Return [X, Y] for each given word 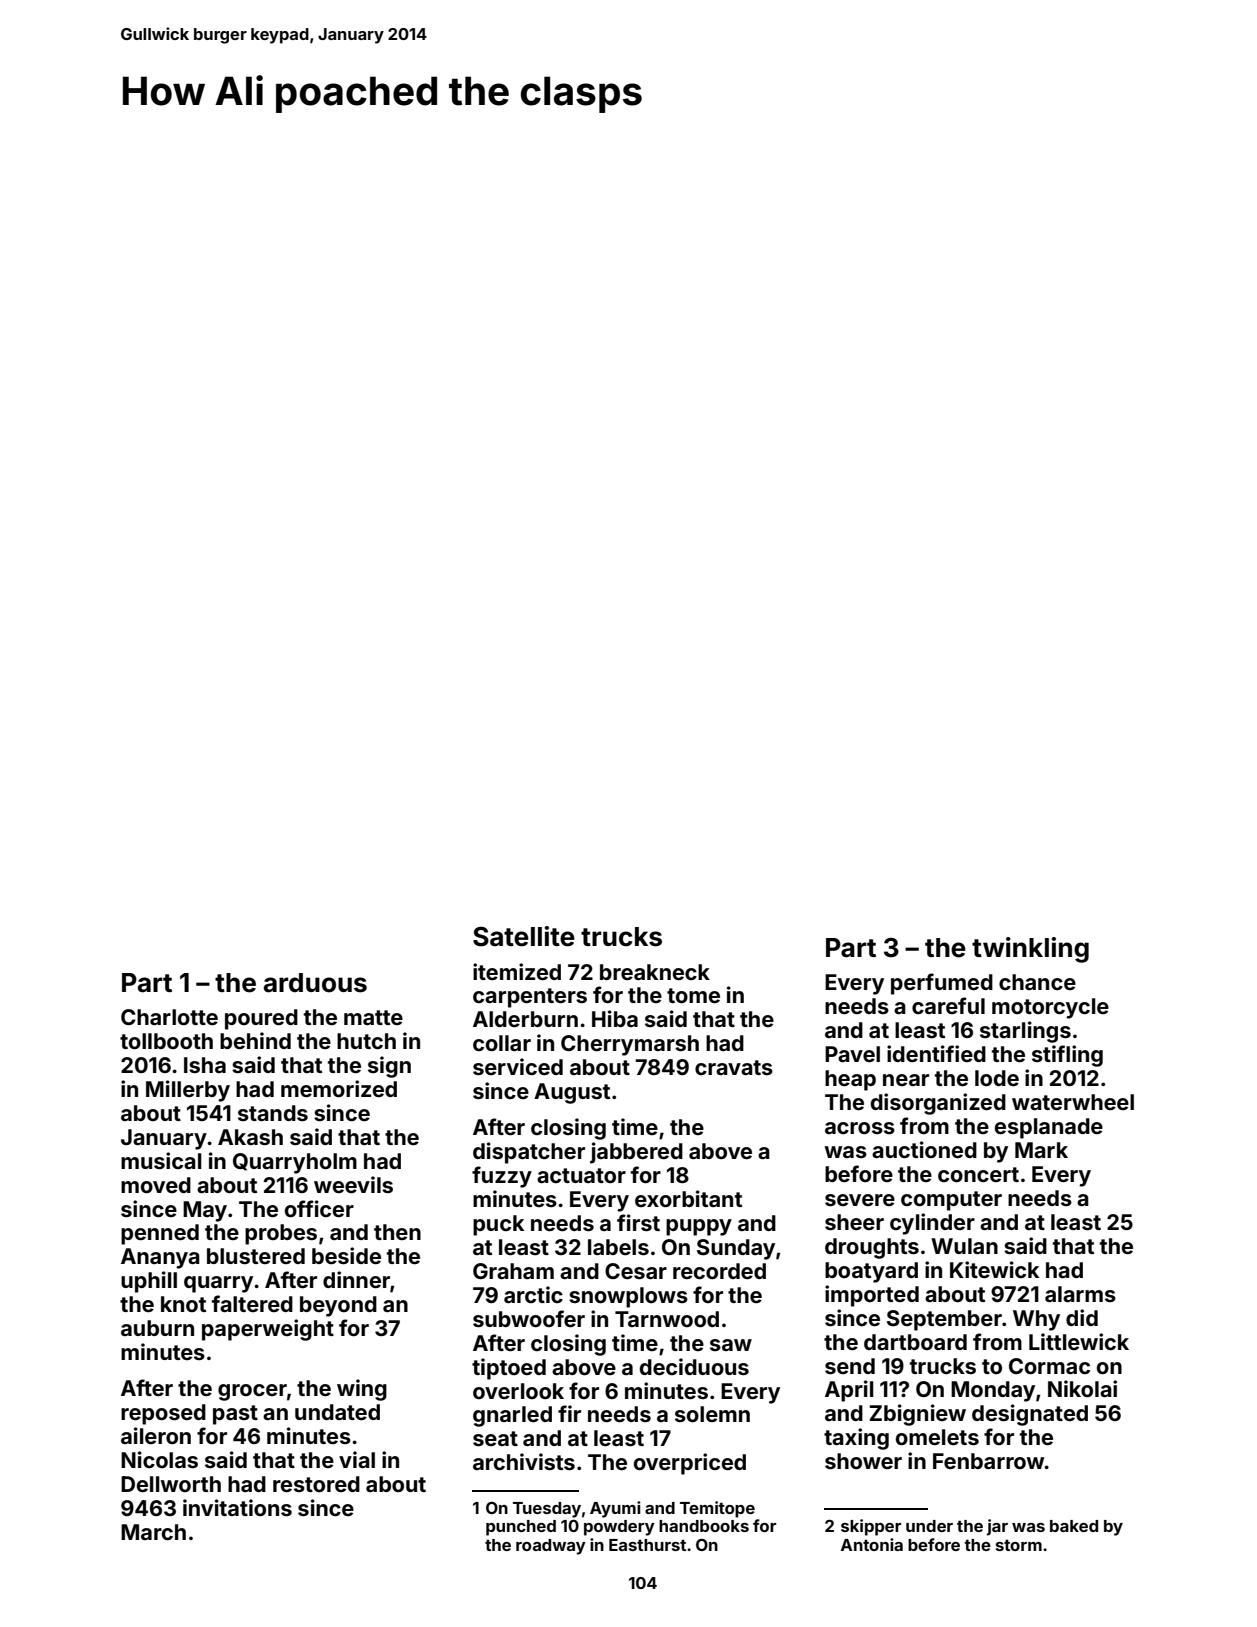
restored [316, 1484]
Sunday [736, 1249]
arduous [315, 983]
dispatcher [529, 1153]
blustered [256, 1256]
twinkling [1030, 950]
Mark [1041, 1150]
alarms [1080, 1294]
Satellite [524, 936]
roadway [551, 1547]
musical [161, 1160]
